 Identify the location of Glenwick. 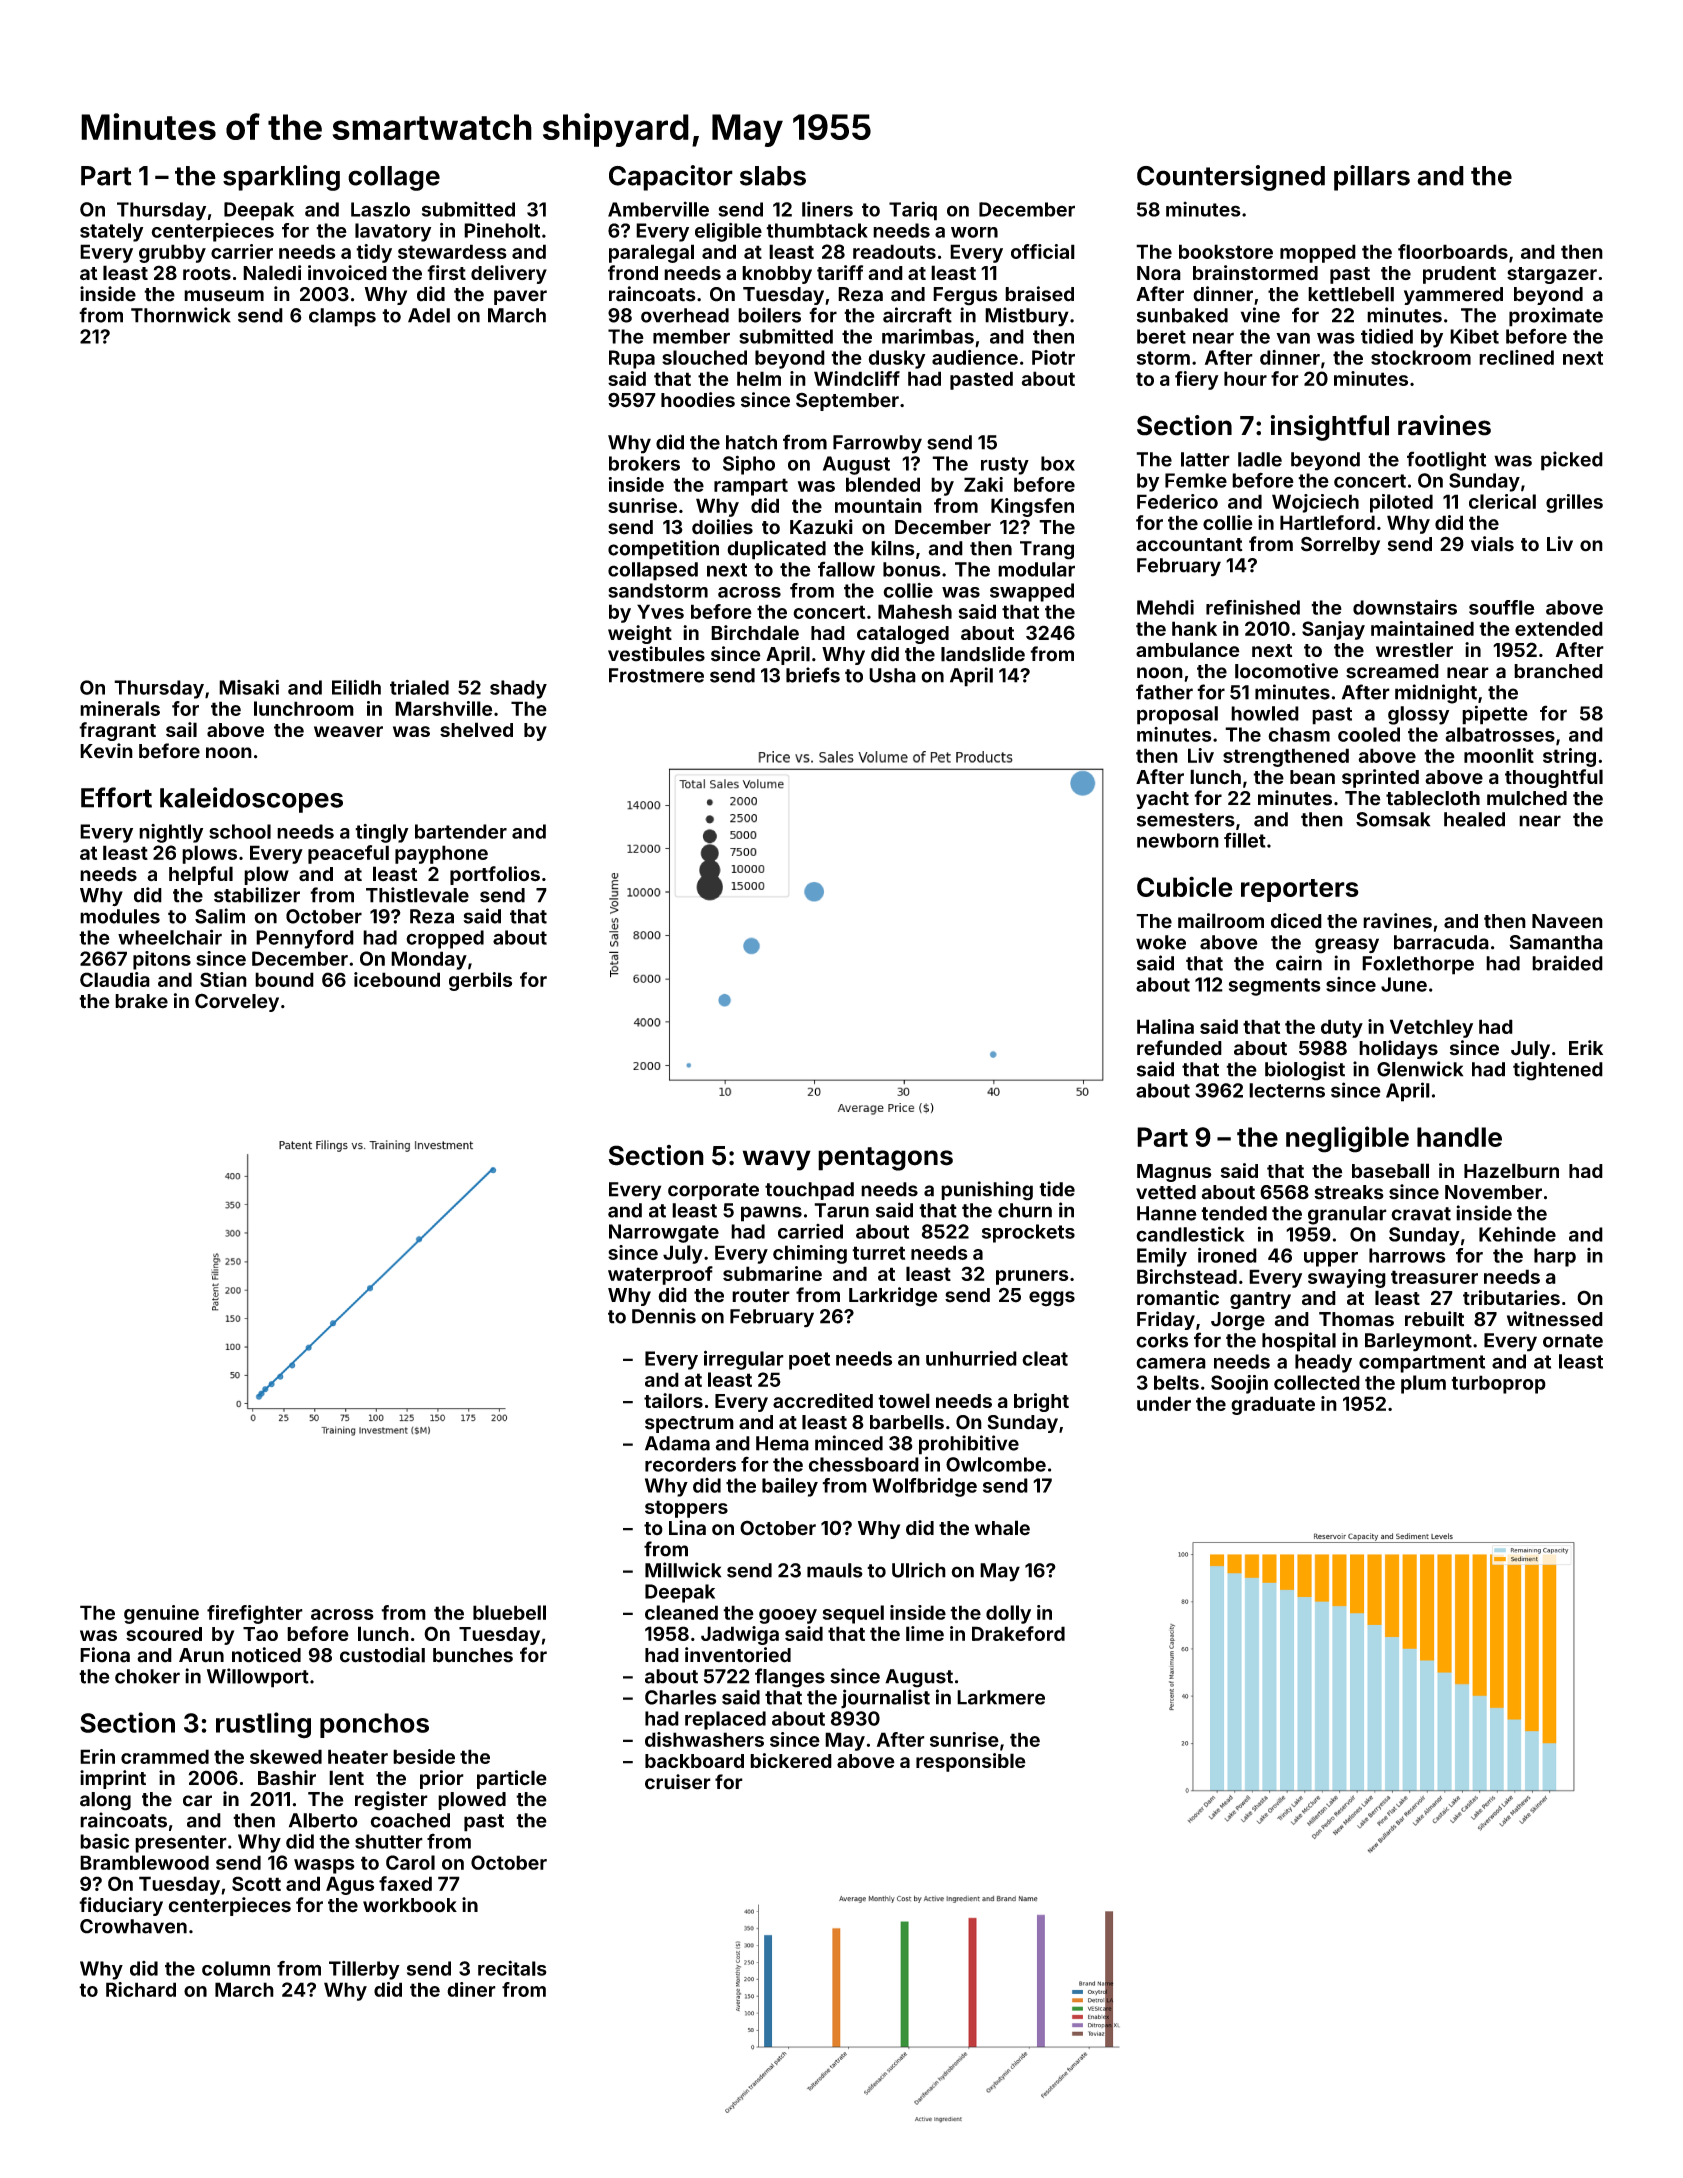
(1420, 1069).
